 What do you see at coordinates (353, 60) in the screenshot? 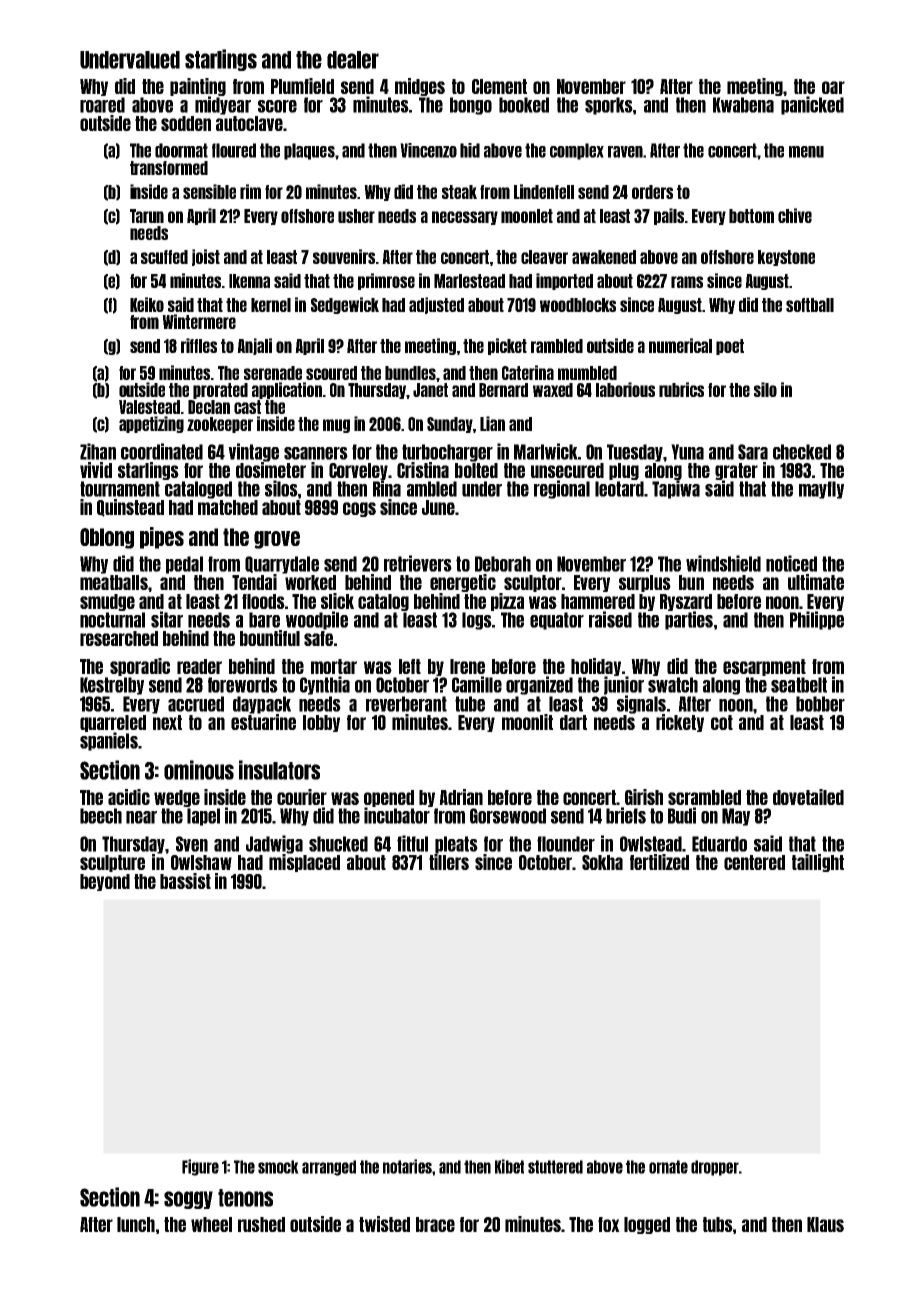
I see `dealer` at bounding box center [353, 60].
